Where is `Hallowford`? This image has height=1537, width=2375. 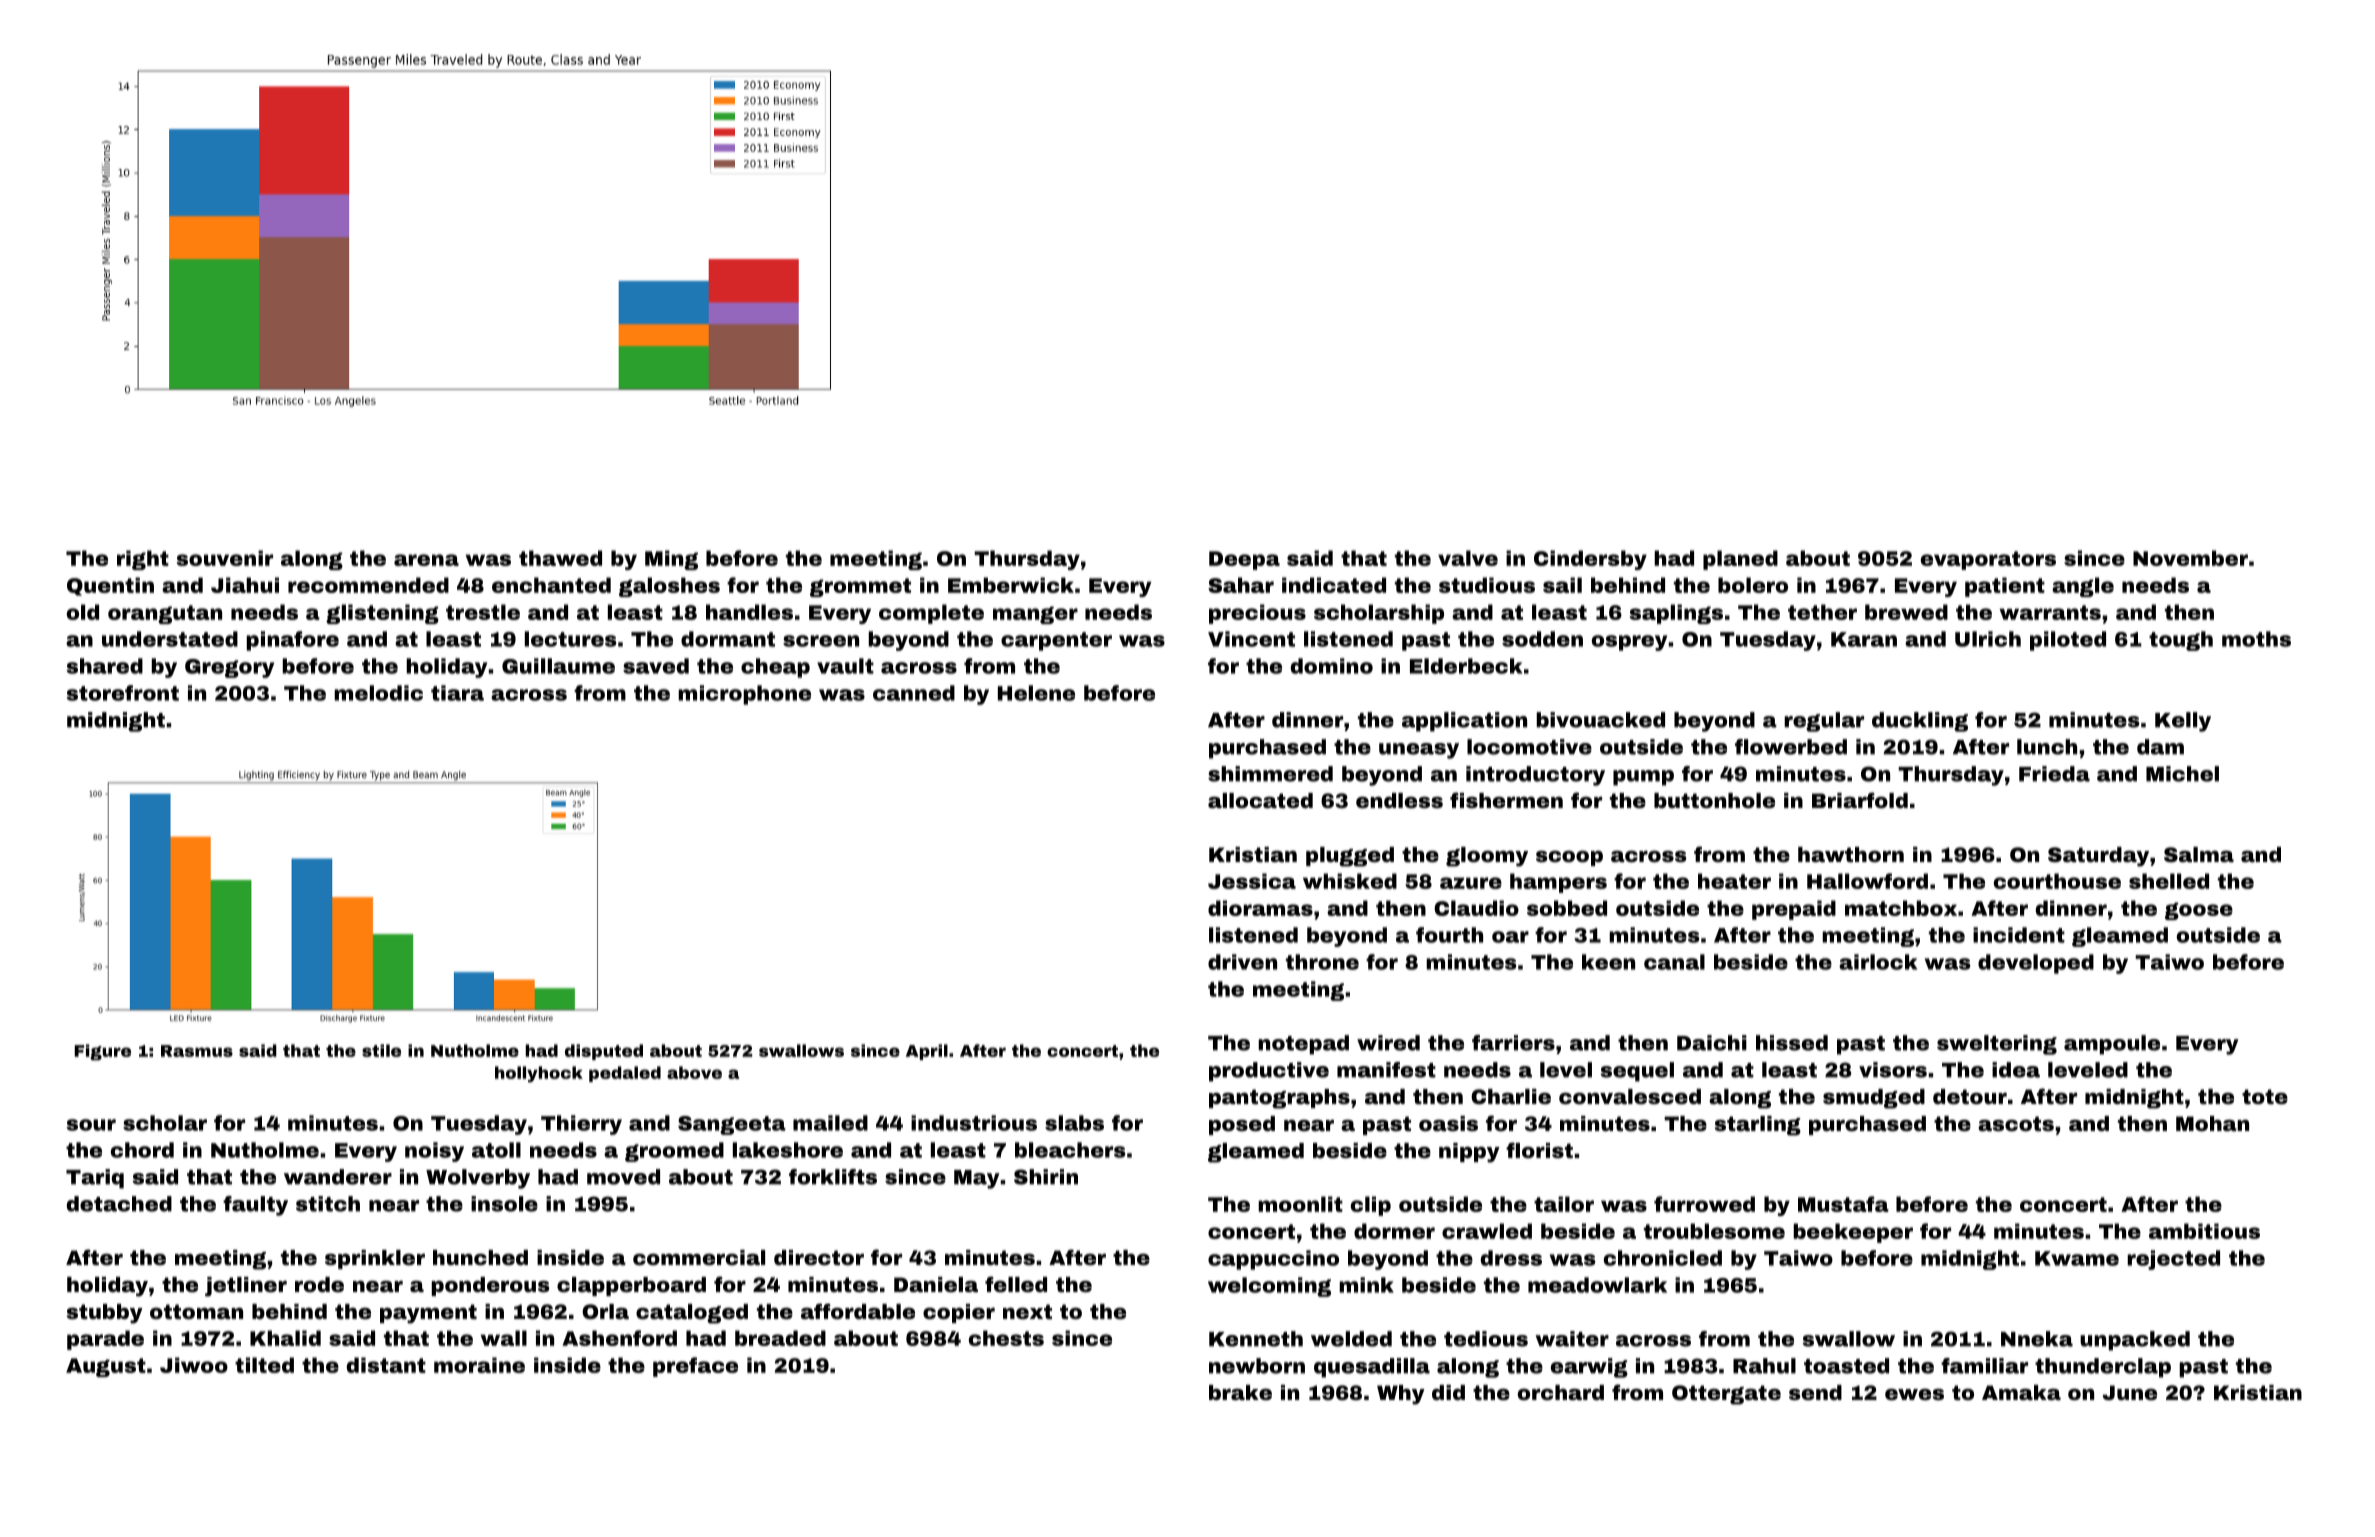 Hallowford is located at coordinates (1867, 881).
